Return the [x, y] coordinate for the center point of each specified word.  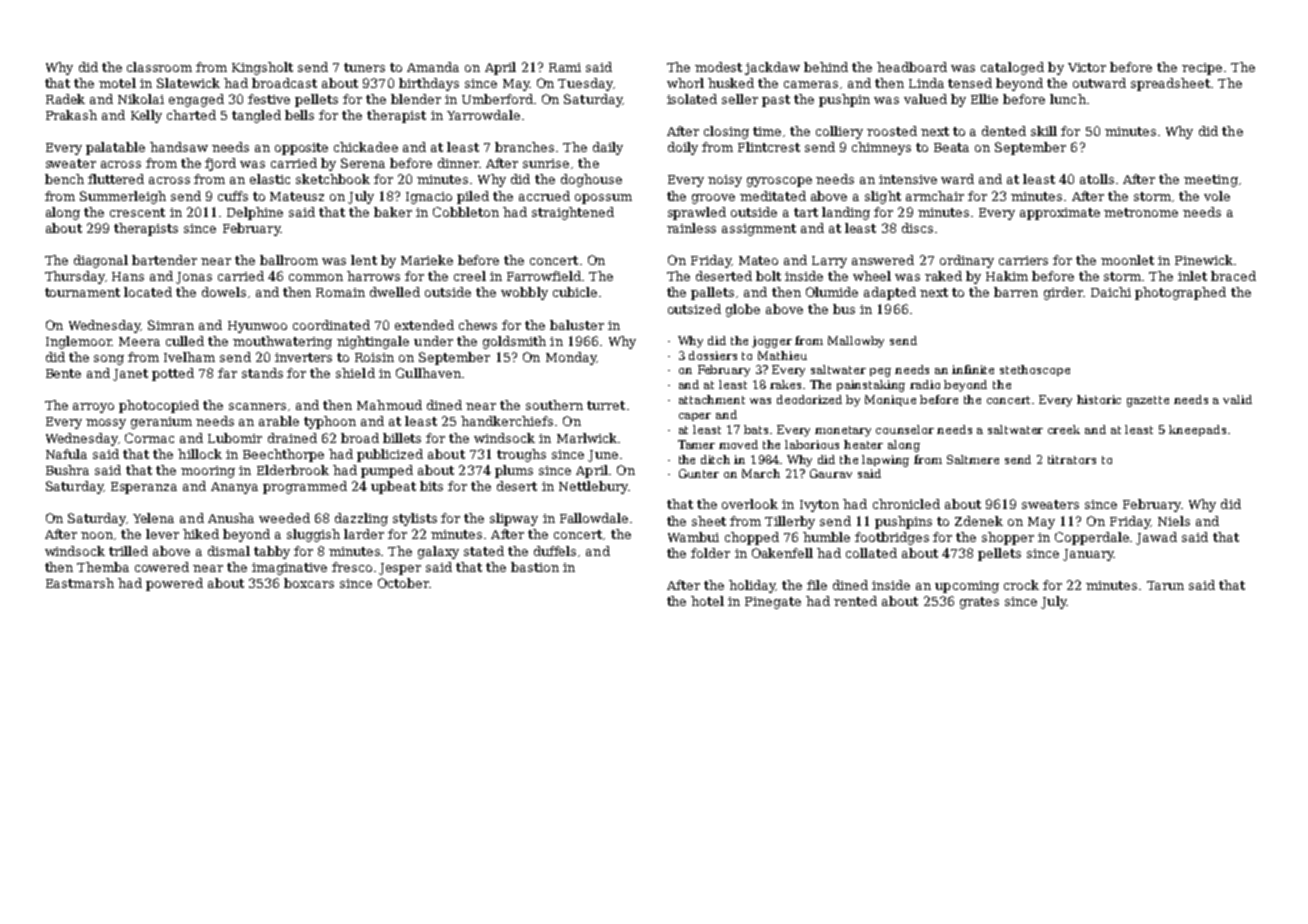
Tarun [1165, 585]
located [148, 292]
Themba [103, 567]
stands [262, 373]
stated [484, 551]
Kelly [146, 116]
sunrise [546, 163]
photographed [1180, 293]
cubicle [575, 292]
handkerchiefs [507, 421]
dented [1004, 131]
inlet [1192, 276]
